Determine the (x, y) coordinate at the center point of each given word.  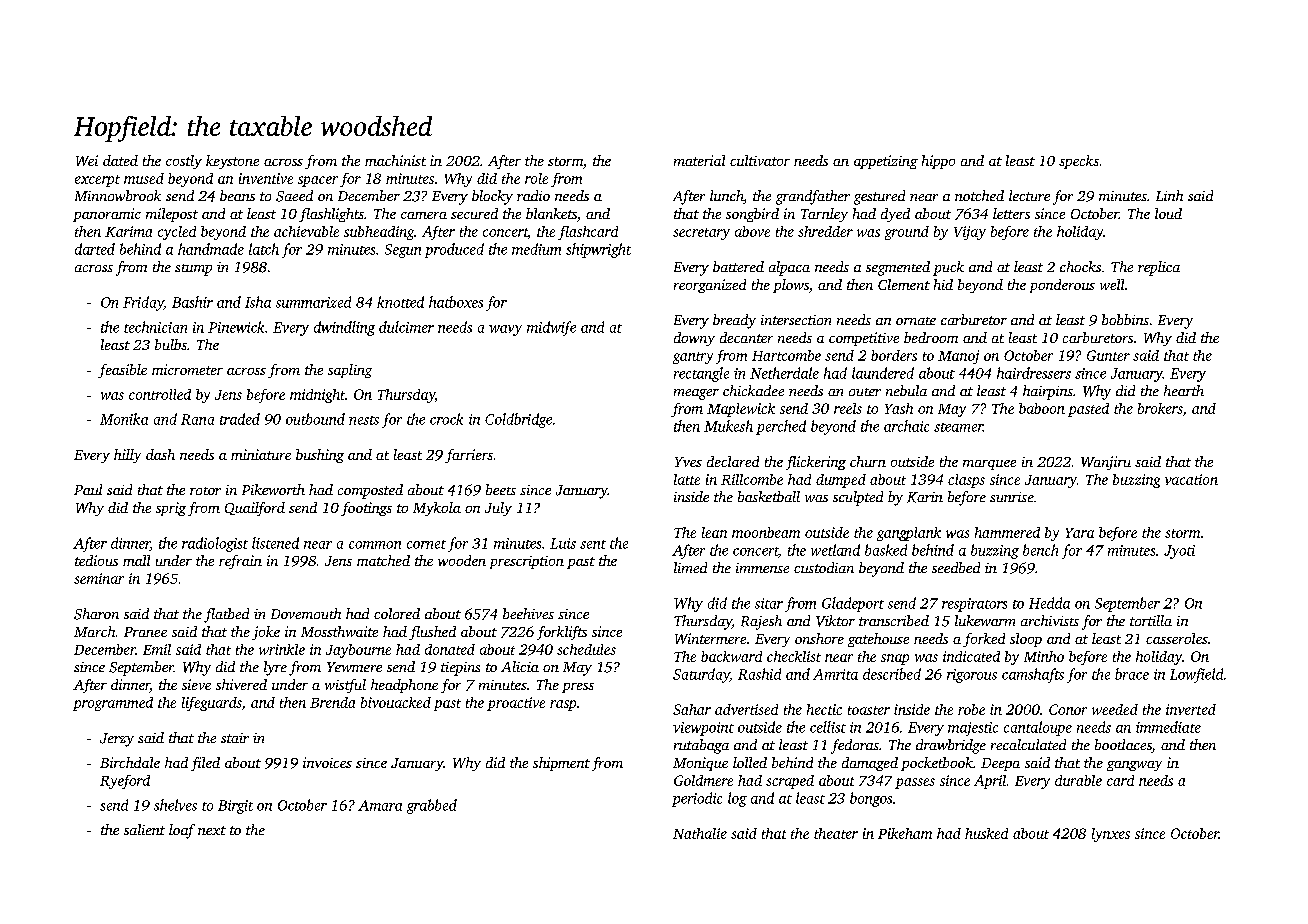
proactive (516, 704)
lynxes (1111, 835)
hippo (938, 162)
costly (184, 162)
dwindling (344, 328)
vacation (1191, 479)
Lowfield (1196, 675)
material (699, 160)
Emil (157, 649)
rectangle (701, 374)
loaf (182, 831)
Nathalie (700, 833)
